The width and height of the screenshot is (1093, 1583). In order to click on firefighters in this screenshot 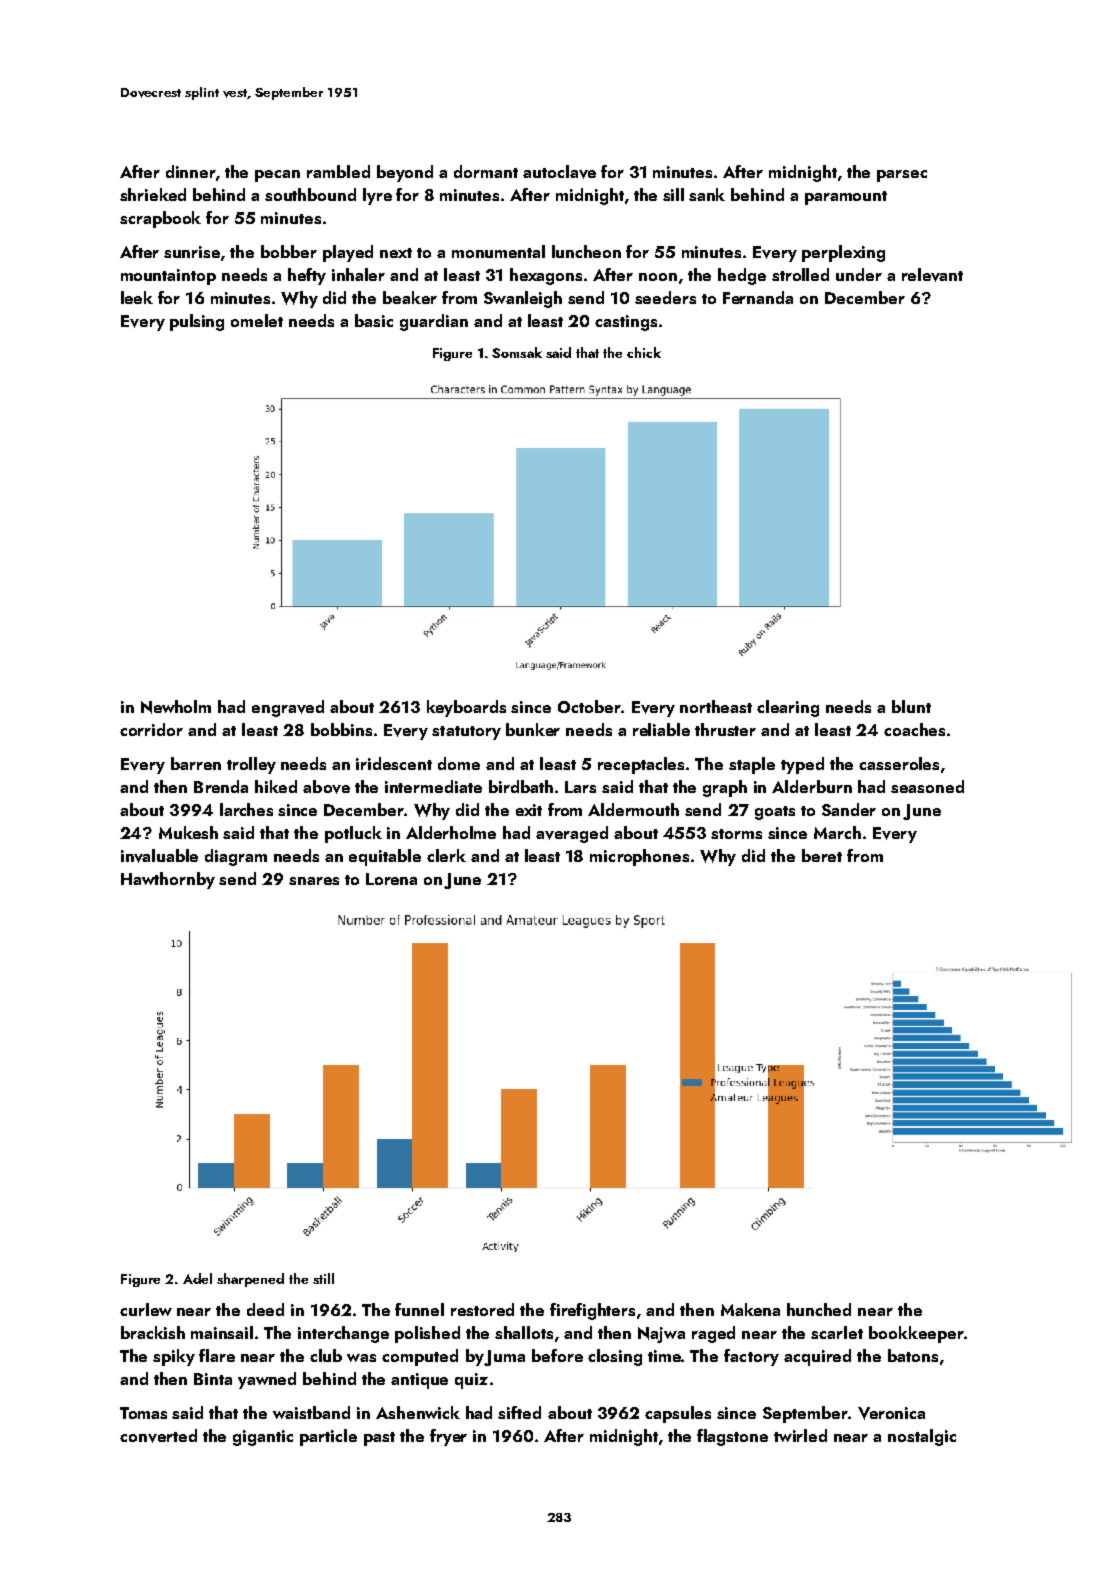, I will do `click(592, 1311)`.
